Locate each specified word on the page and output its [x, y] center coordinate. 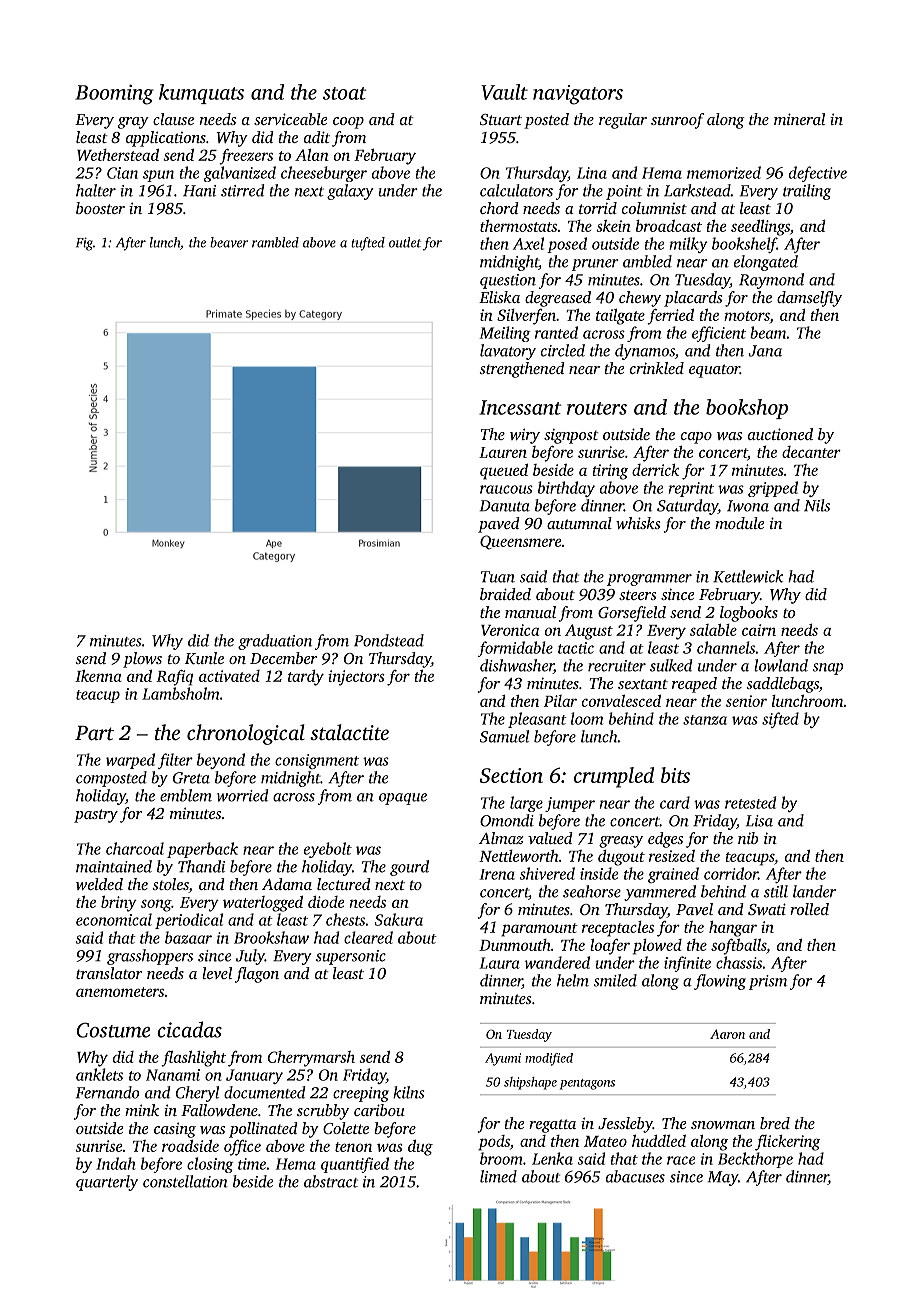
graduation [275, 642]
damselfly [809, 299]
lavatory [508, 352]
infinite [687, 964]
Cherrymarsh [311, 1059]
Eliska [499, 297]
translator [109, 973]
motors [747, 316]
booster [100, 208]
